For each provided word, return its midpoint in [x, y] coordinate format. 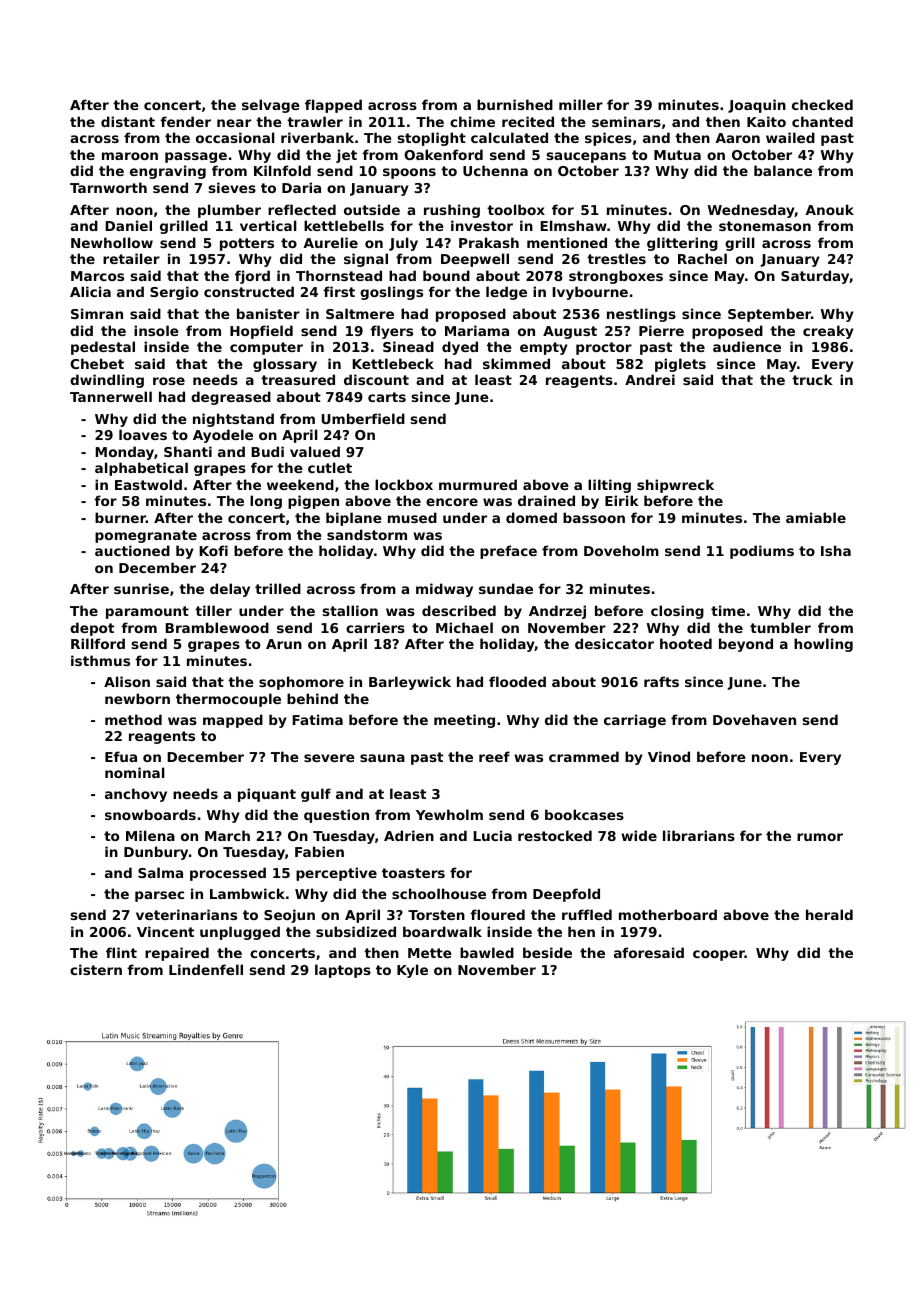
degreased [231, 398]
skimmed [516, 363]
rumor [820, 837]
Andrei [650, 379]
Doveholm [621, 550]
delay [230, 590]
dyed [460, 348]
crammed [584, 756]
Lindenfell [206, 969]
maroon [130, 156]
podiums [762, 552]
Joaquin [757, 106]
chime [472, 121]
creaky [828, 332]
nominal [135, 772]
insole [156, 330]
